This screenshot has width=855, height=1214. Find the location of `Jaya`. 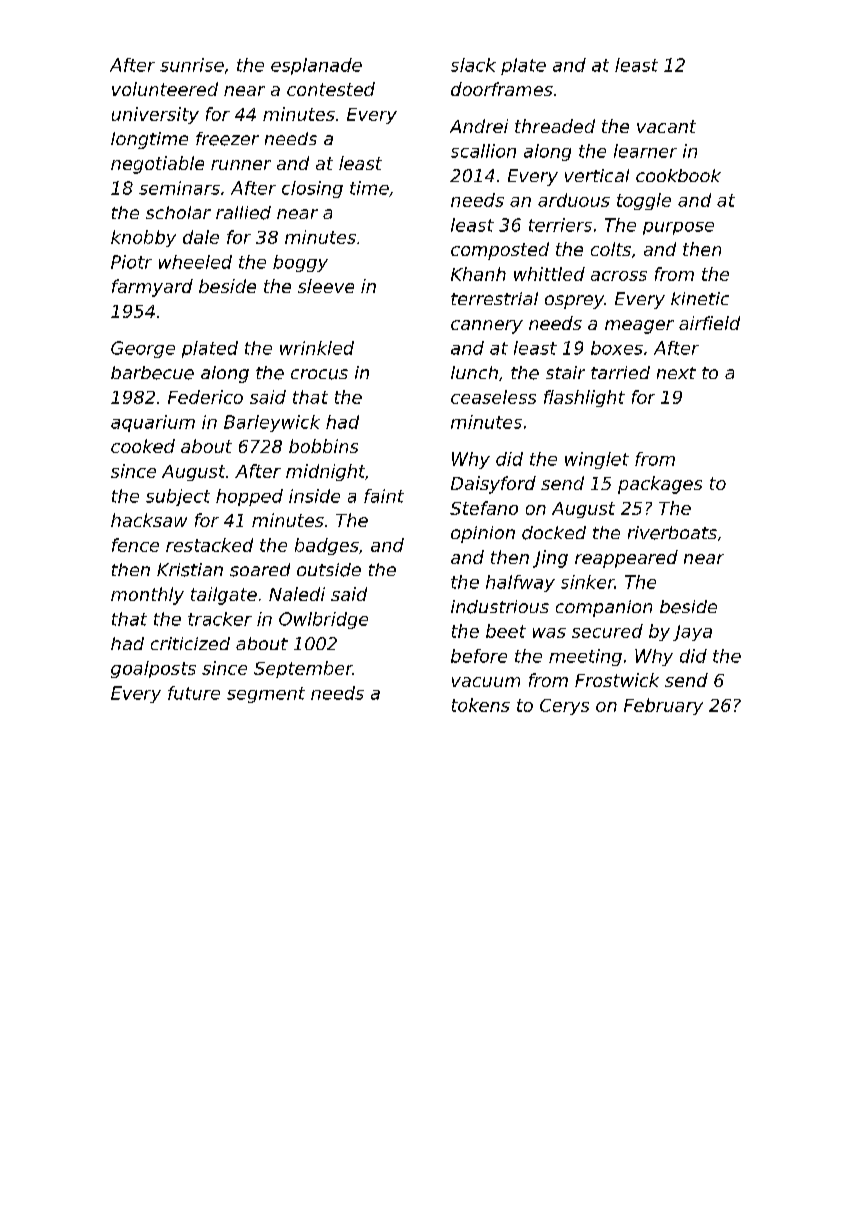

Jaya is located at coordinates (692, 633).
